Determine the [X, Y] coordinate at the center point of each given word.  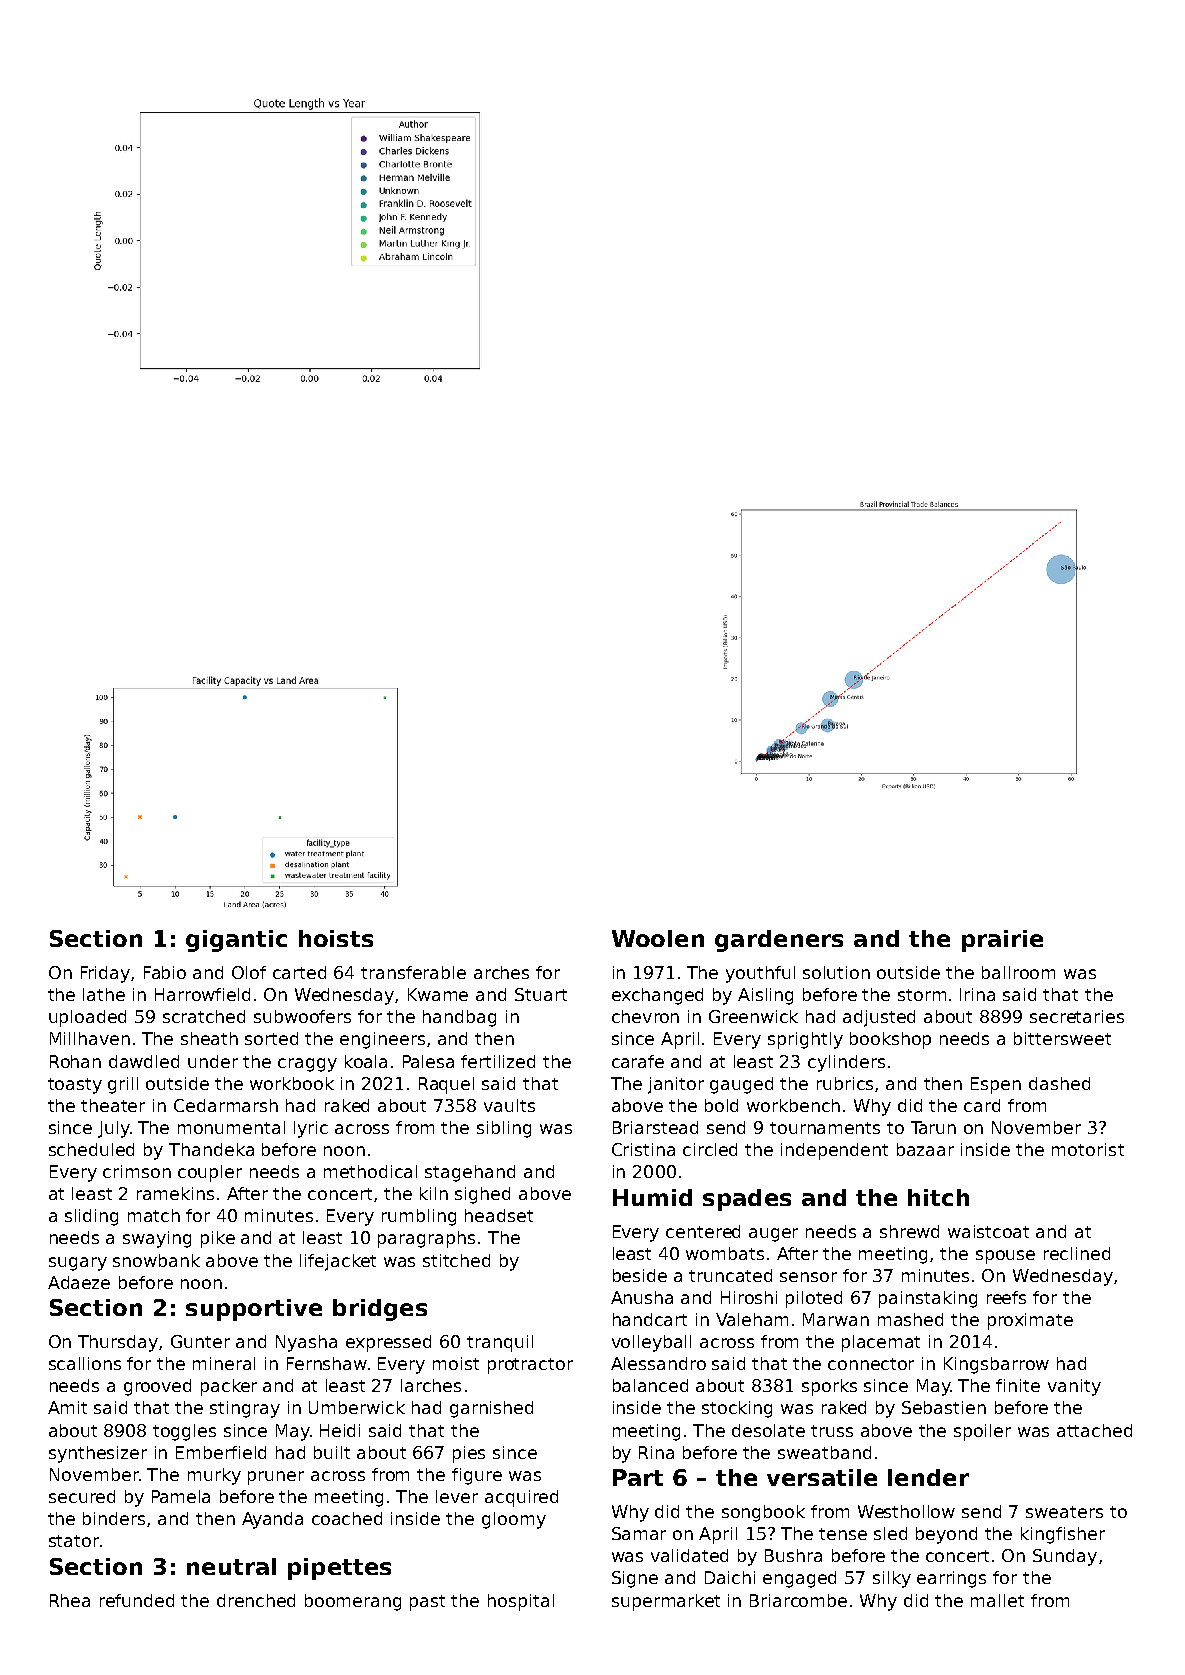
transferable [413, 972]
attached [1094, 1430]
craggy [307, 1065]
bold [721, 1105]
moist [456, 1363]
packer [229, 1387]
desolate [768, 1430]
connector [871, 1364]
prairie [1002, 941]
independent [834, 1151]
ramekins [175, 1193]
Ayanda [272, 1520]
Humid [652, 1197]
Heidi [340, 1430]
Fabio [165, 972]
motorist [1088, 1149]
